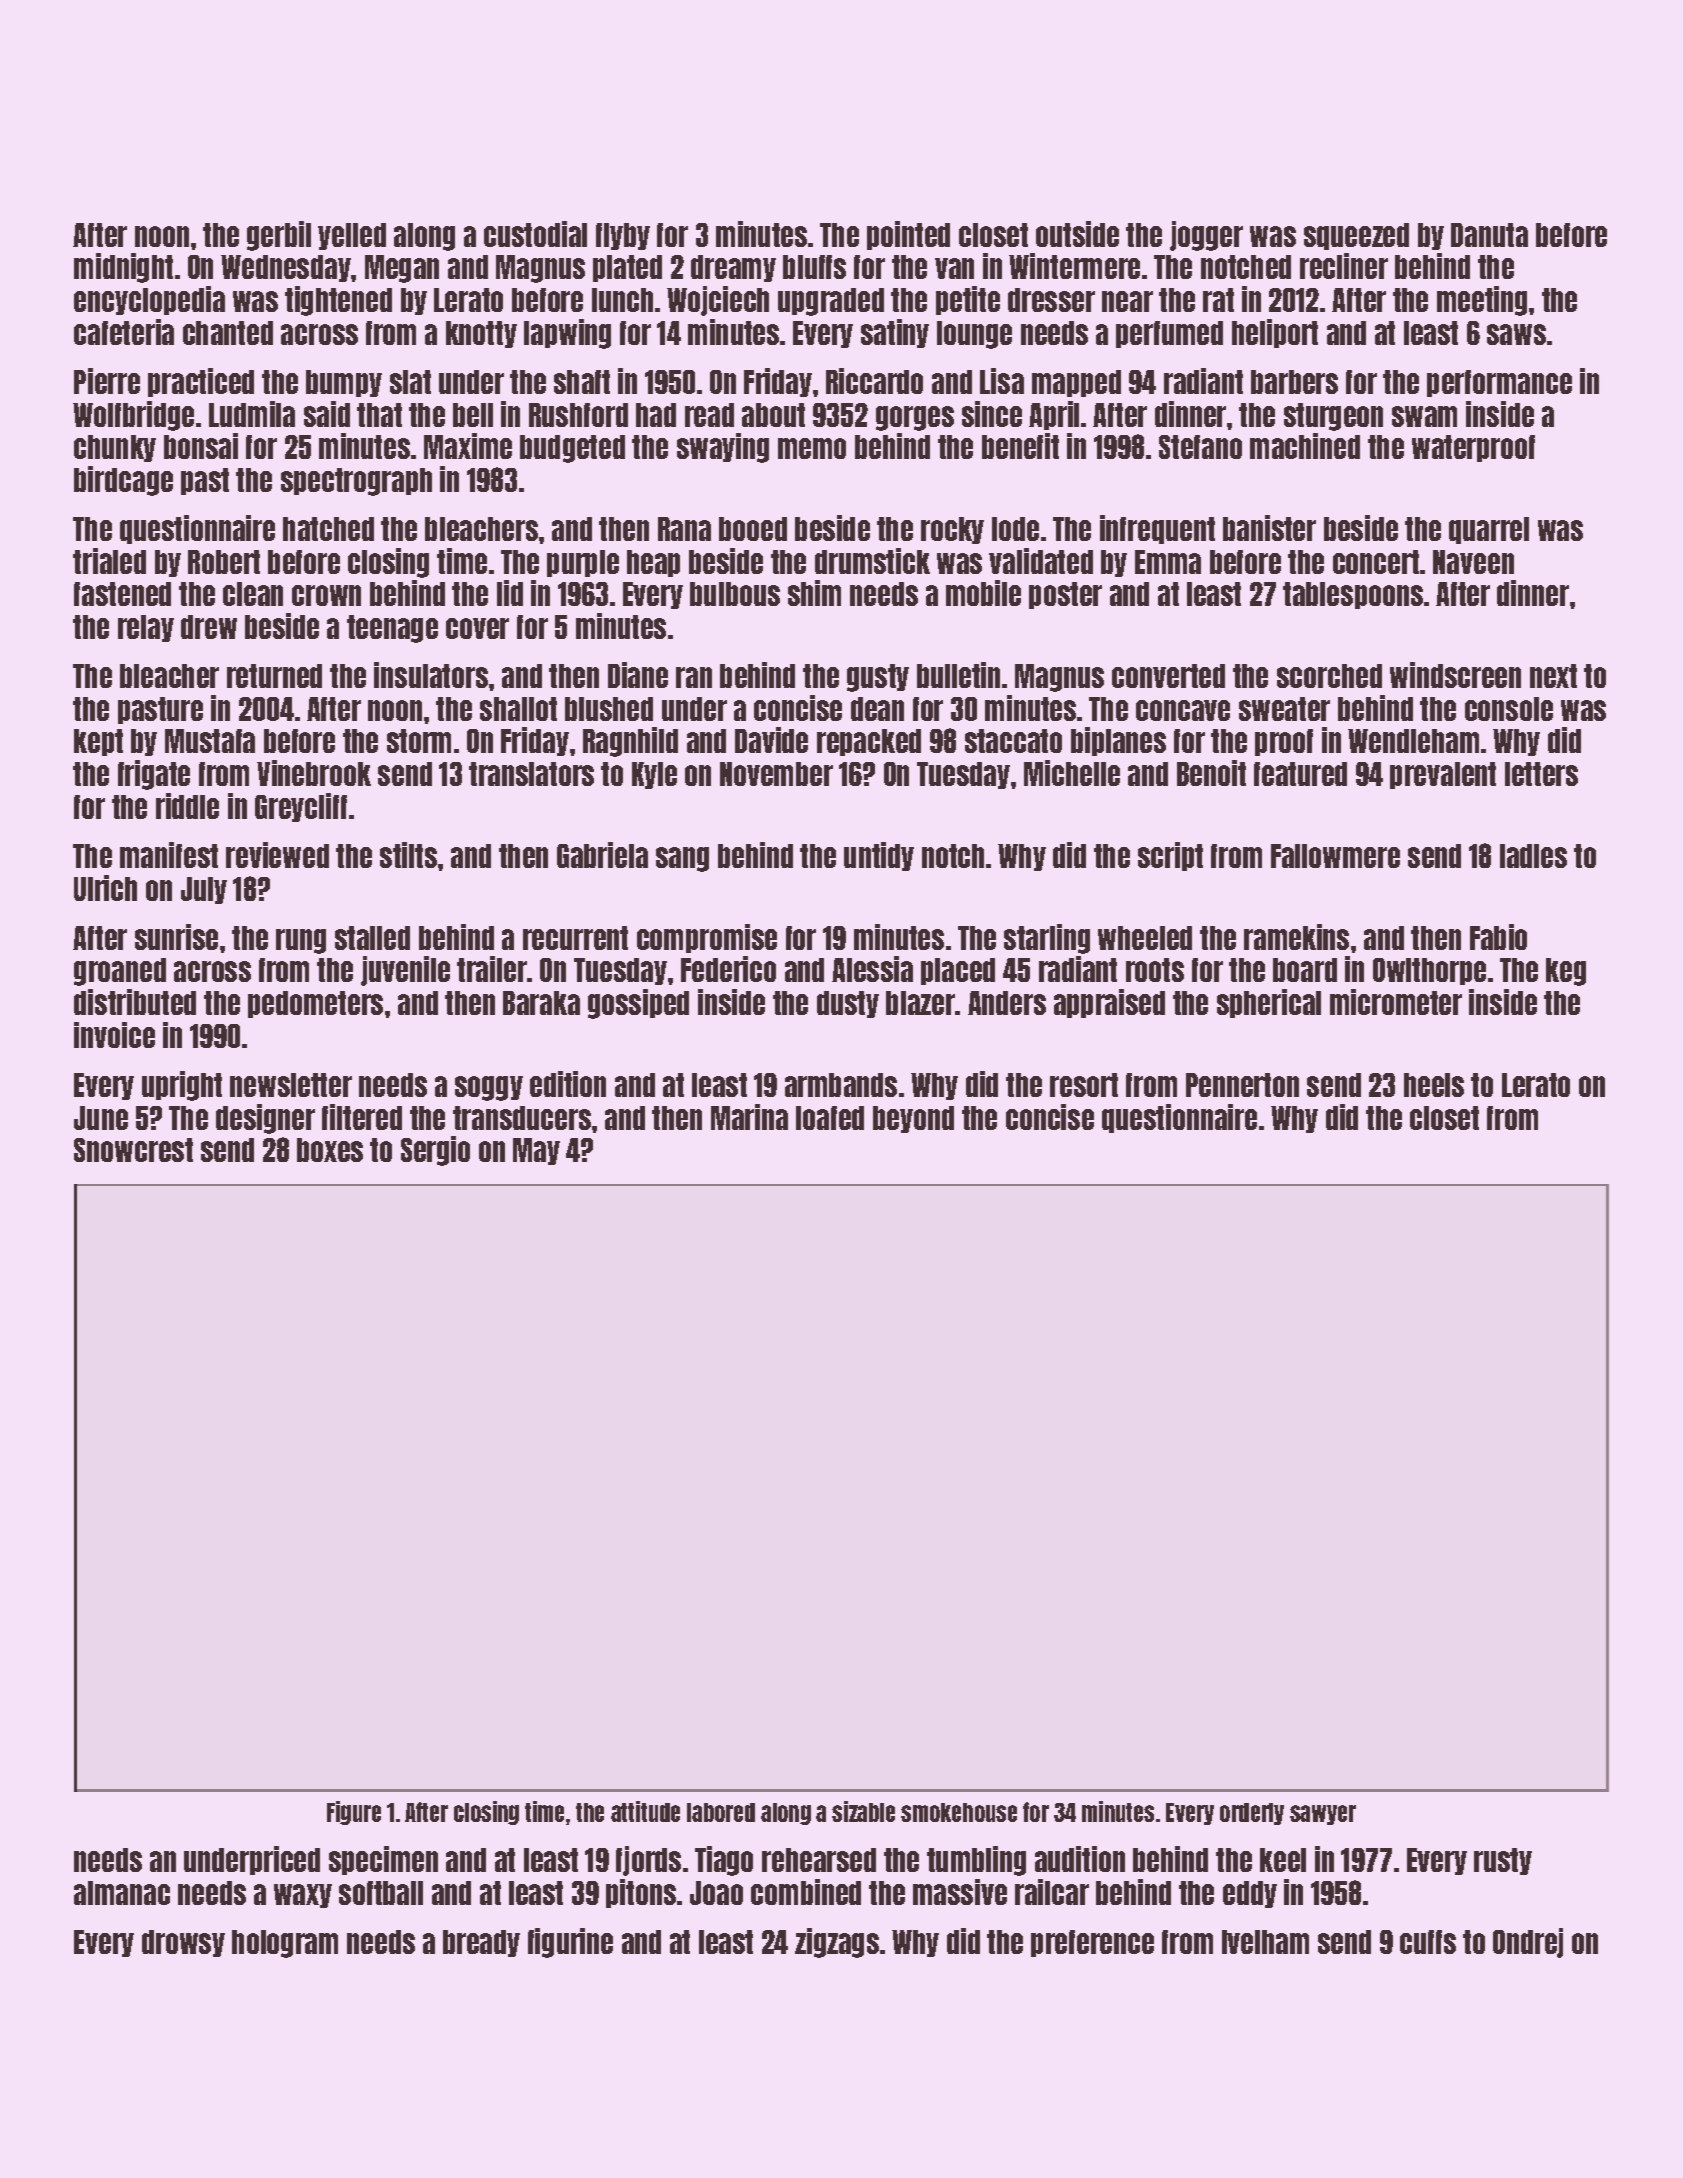  Describe the element at coordinates (1455, 675) in the screenshot. I see `windscreen` at that location.
